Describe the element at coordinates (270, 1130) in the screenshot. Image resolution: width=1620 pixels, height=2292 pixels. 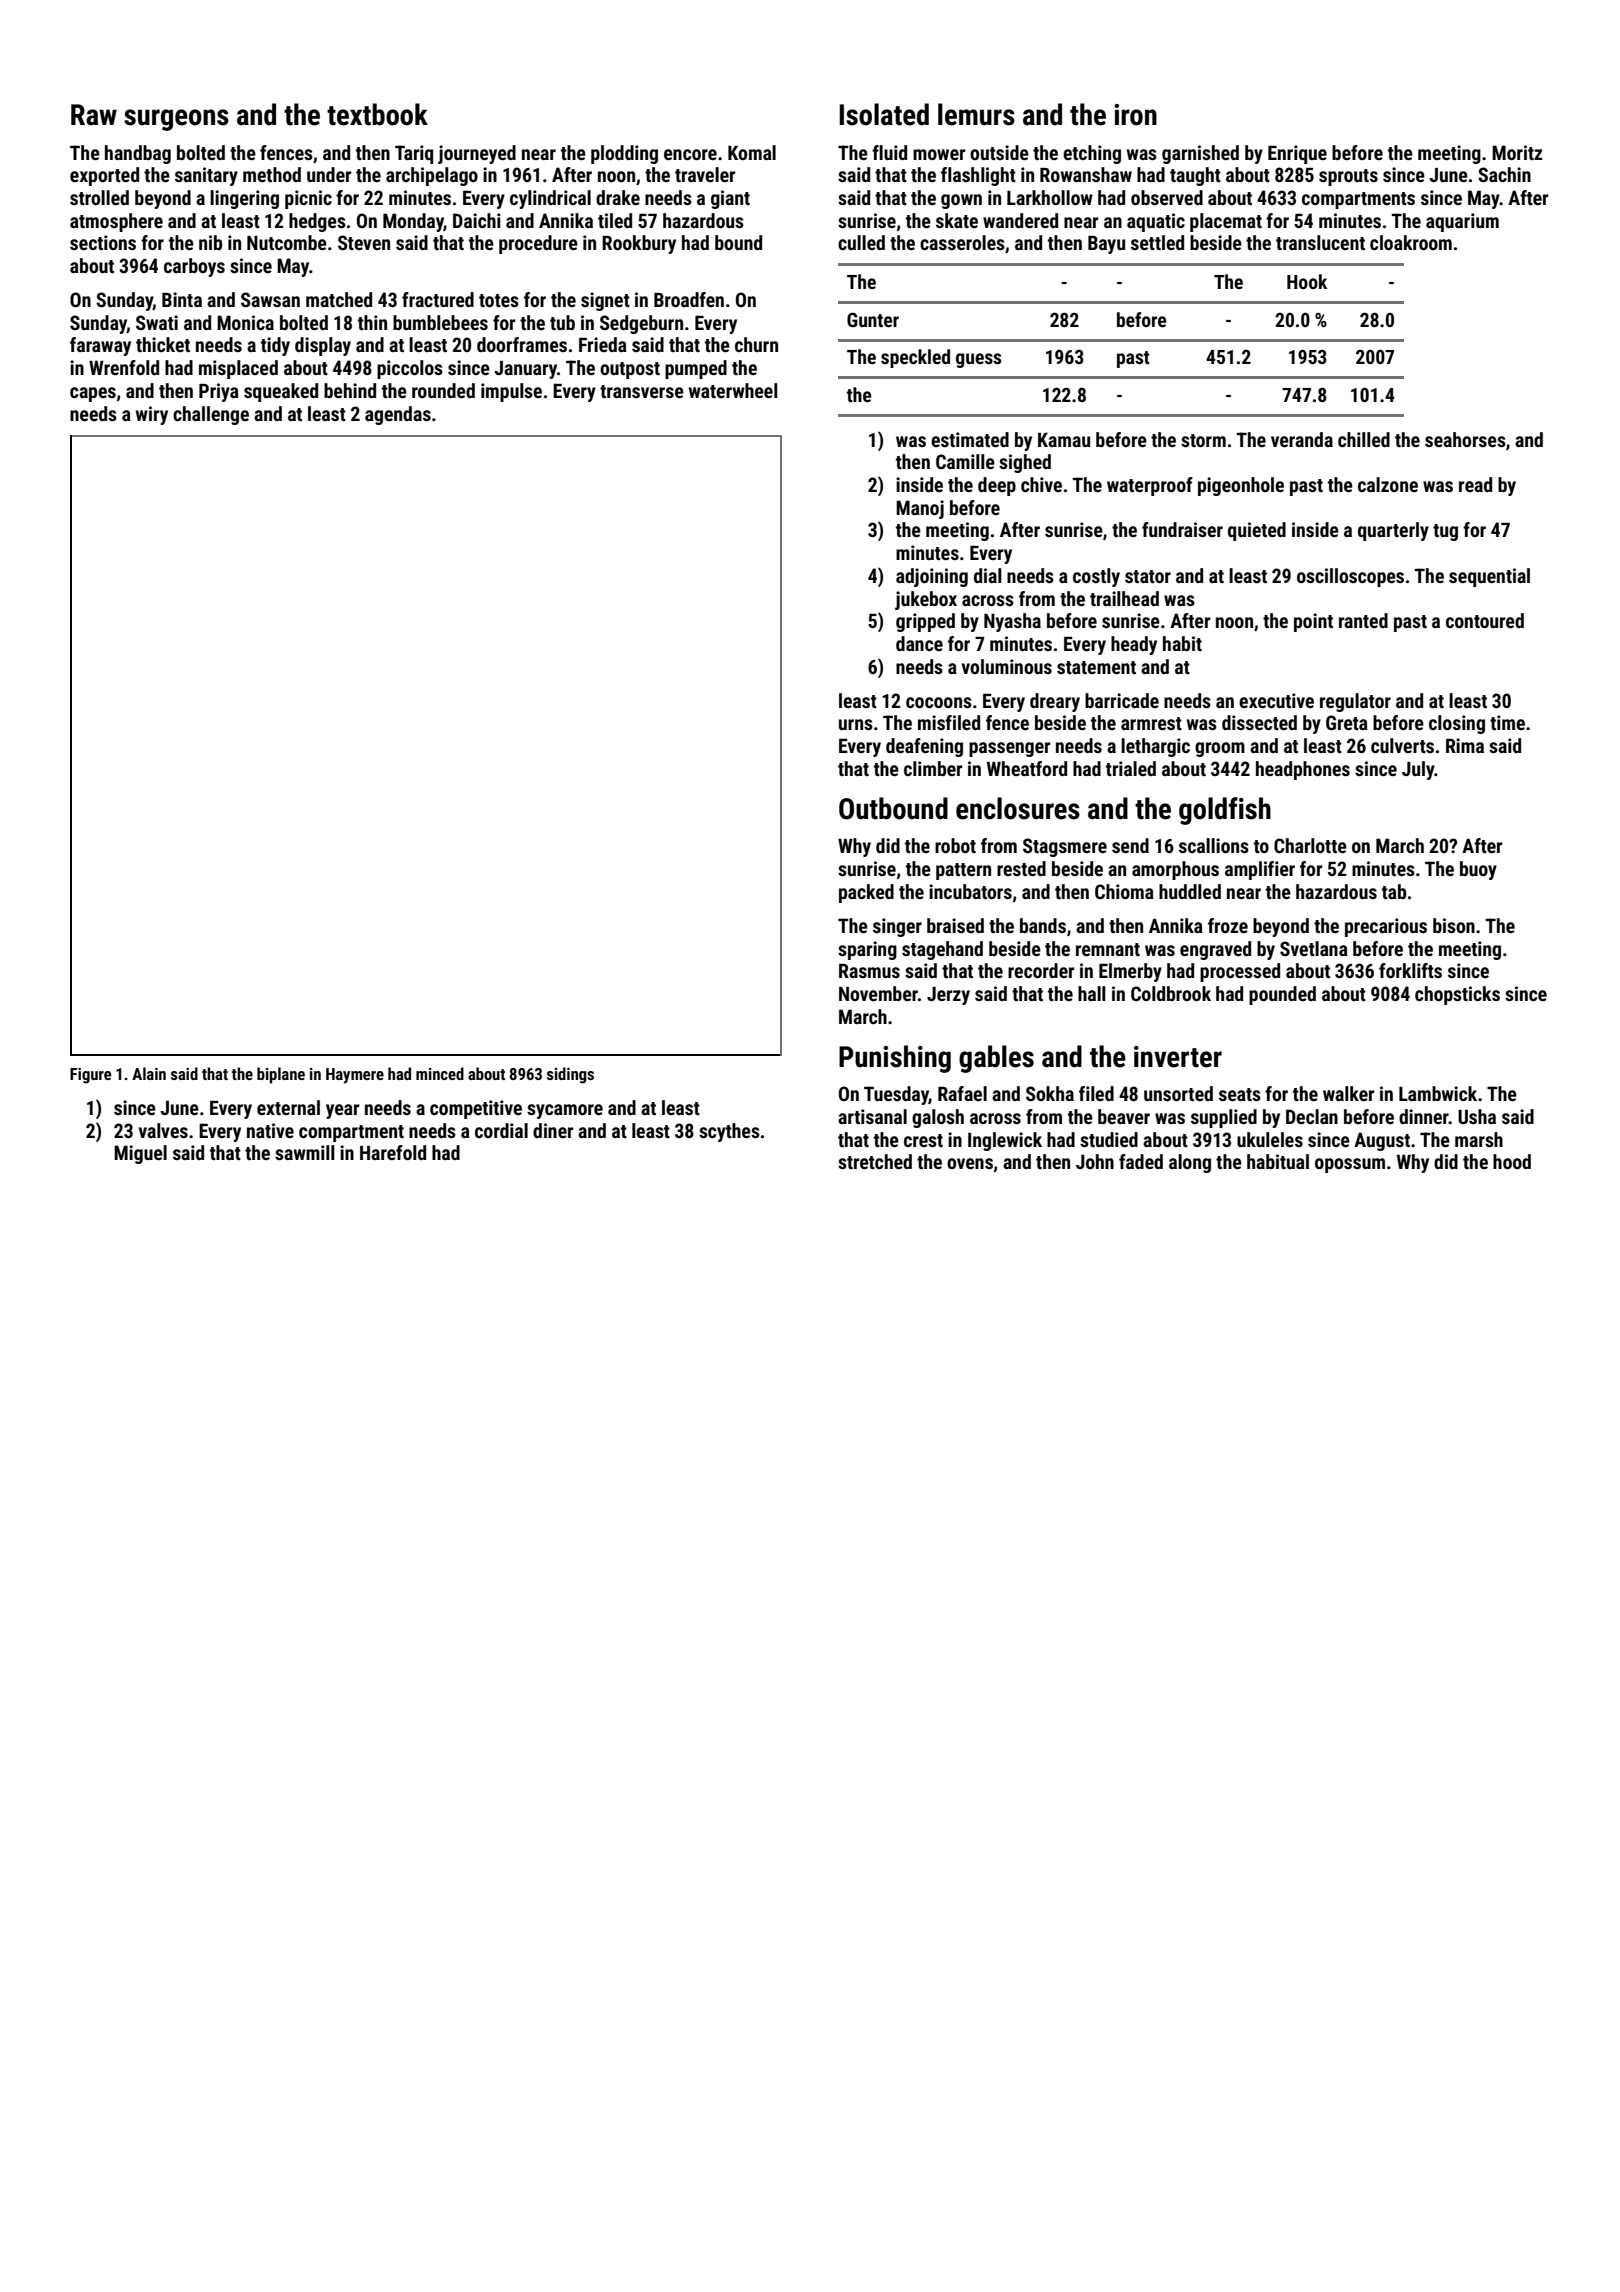
I see `native` at that location.
